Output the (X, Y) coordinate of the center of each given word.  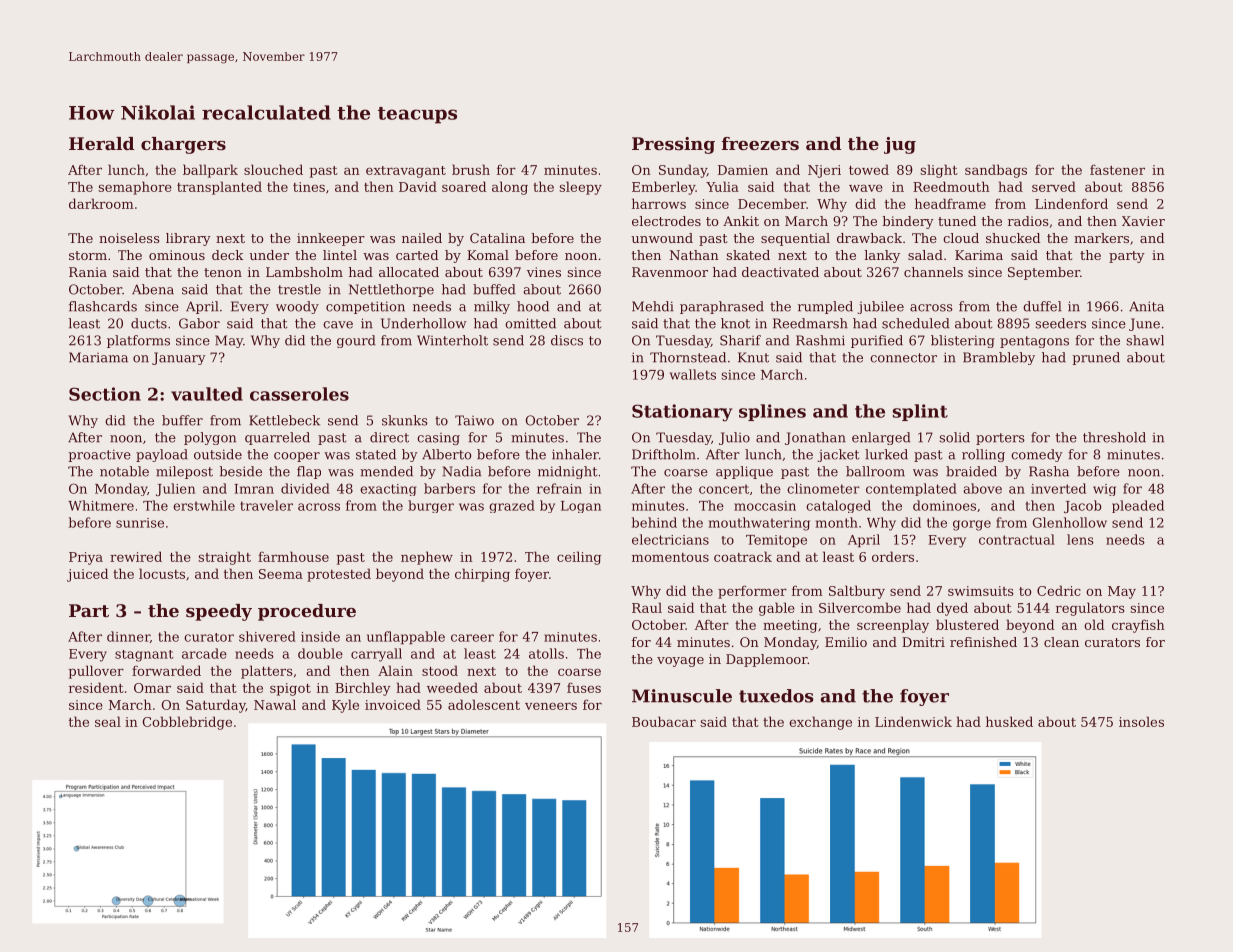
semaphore (135, 188)
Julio (734, 438)
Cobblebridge (187, 723)
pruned (1096, 358)
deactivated (780, 272)
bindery (908, 222)
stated (376, 454)
